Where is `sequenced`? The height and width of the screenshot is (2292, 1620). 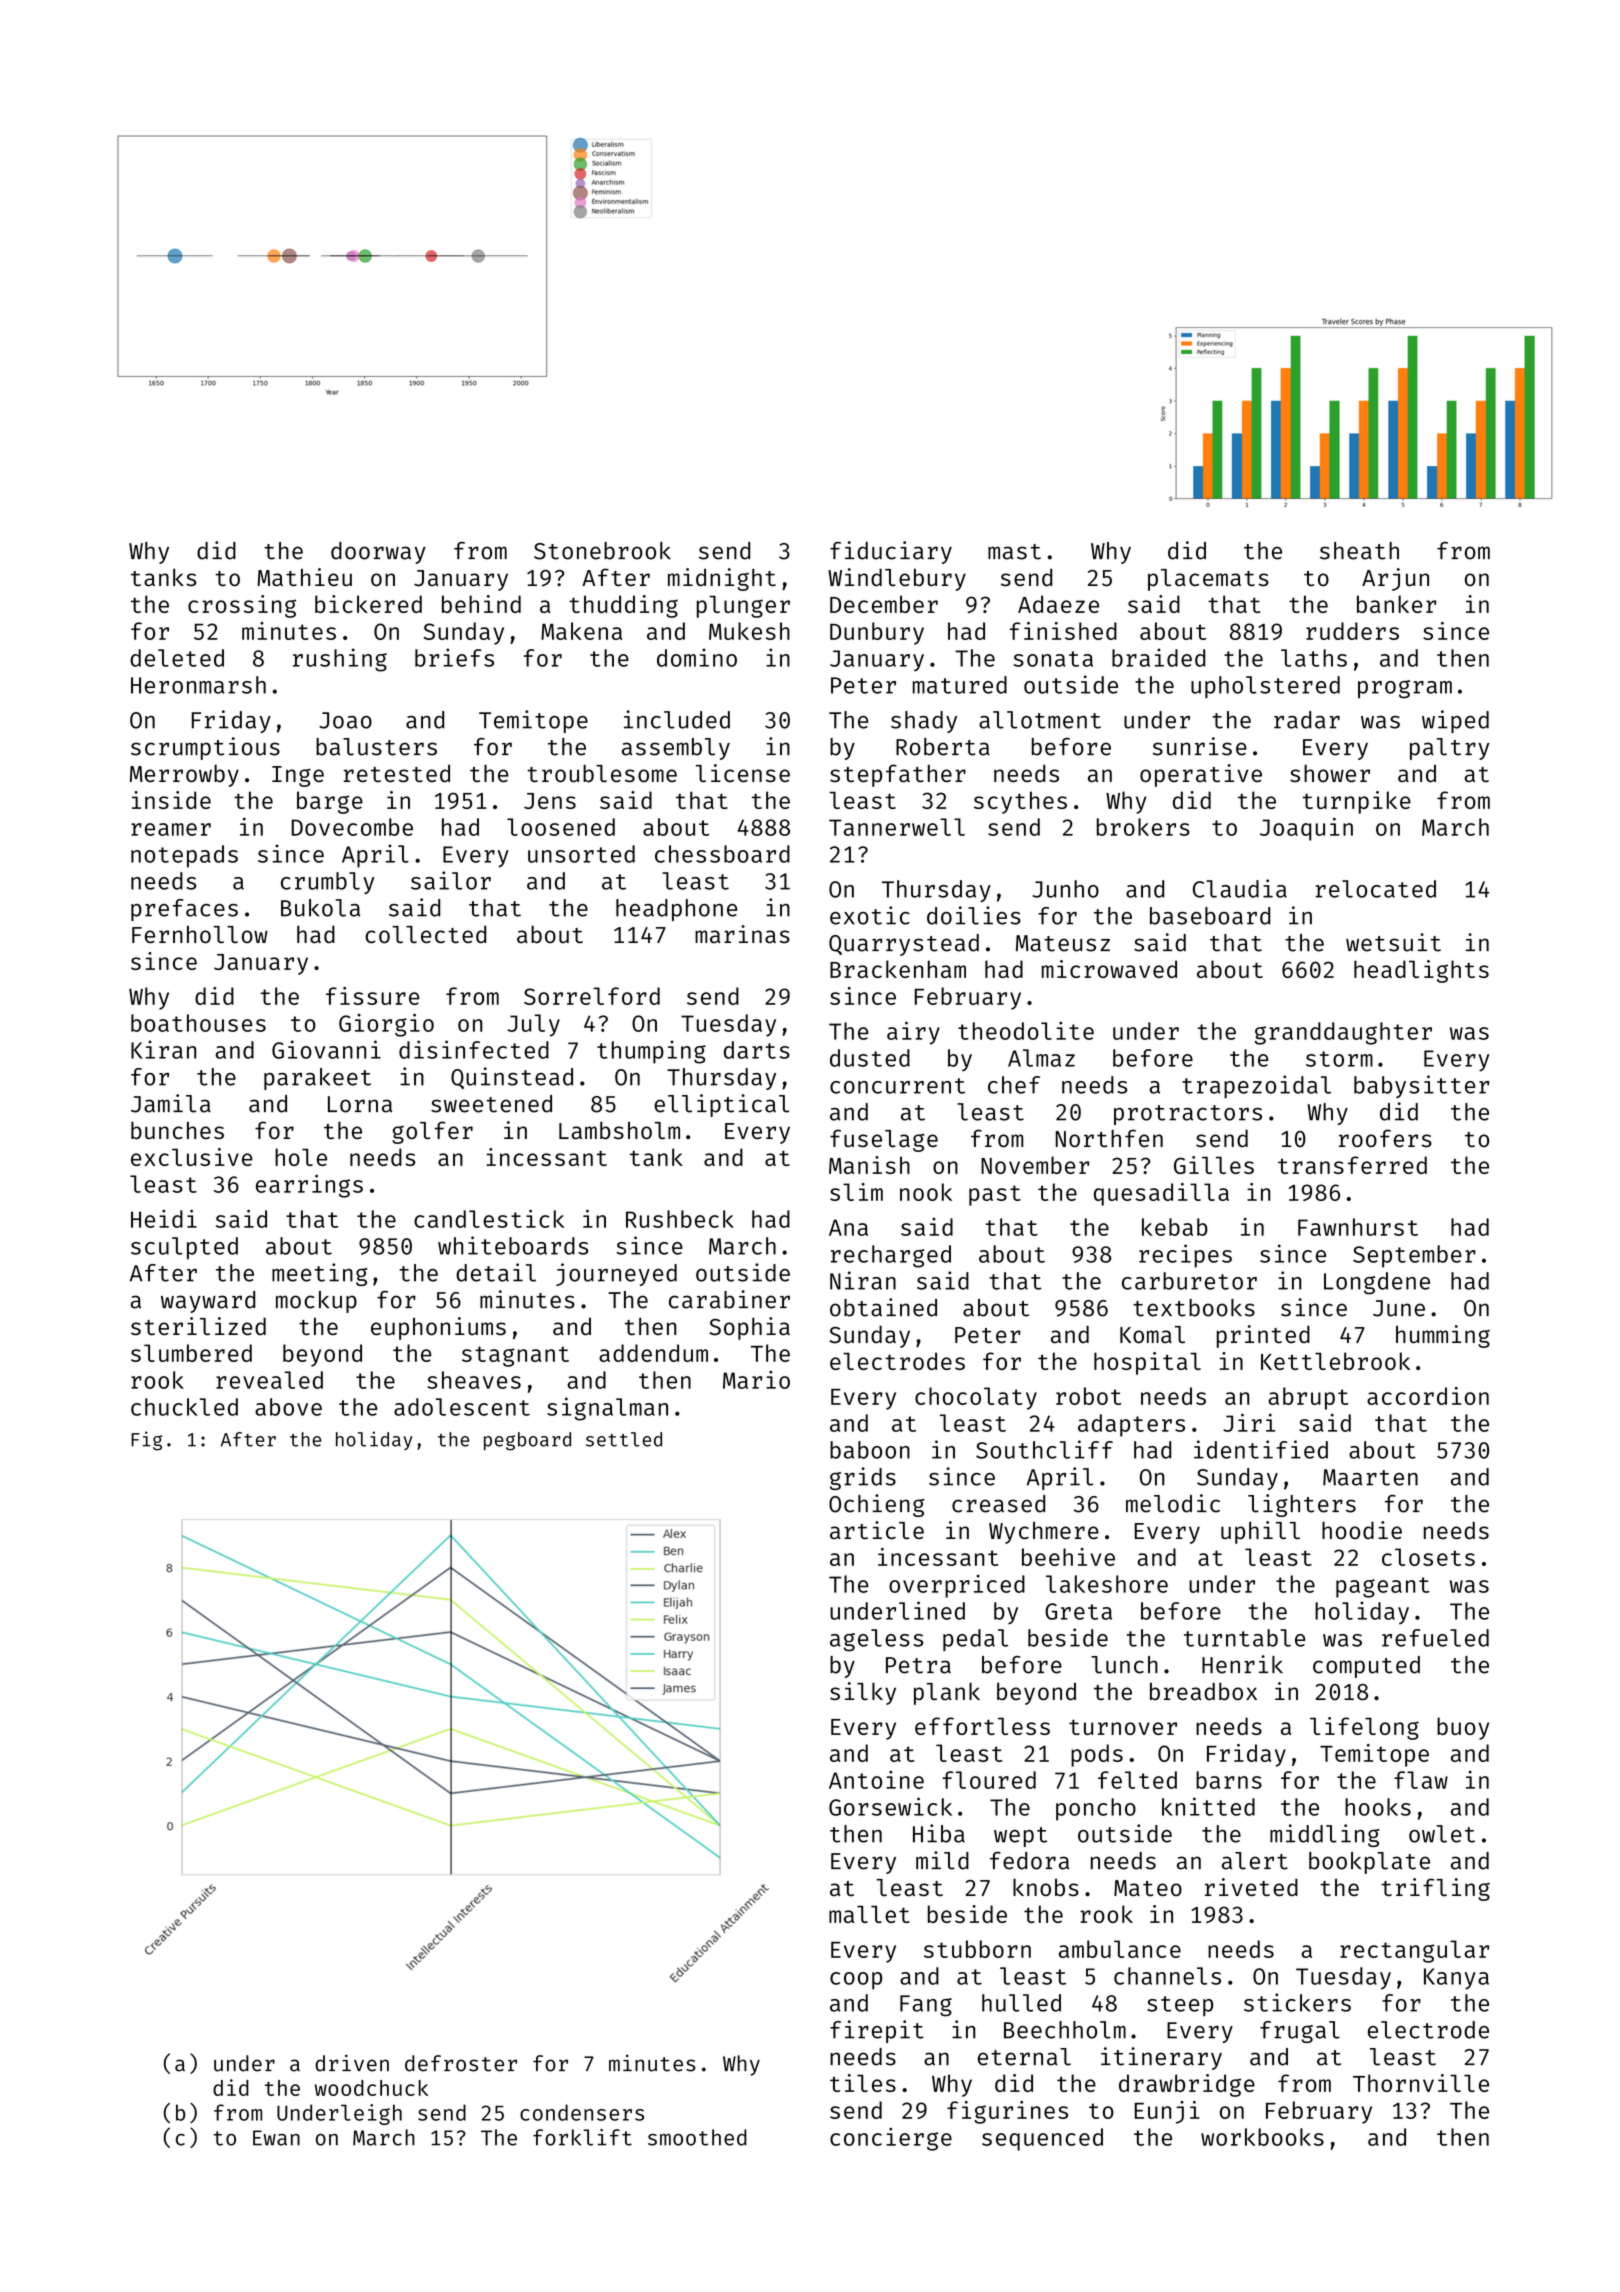 sequenced is located at coordinates (1042, 2139).
